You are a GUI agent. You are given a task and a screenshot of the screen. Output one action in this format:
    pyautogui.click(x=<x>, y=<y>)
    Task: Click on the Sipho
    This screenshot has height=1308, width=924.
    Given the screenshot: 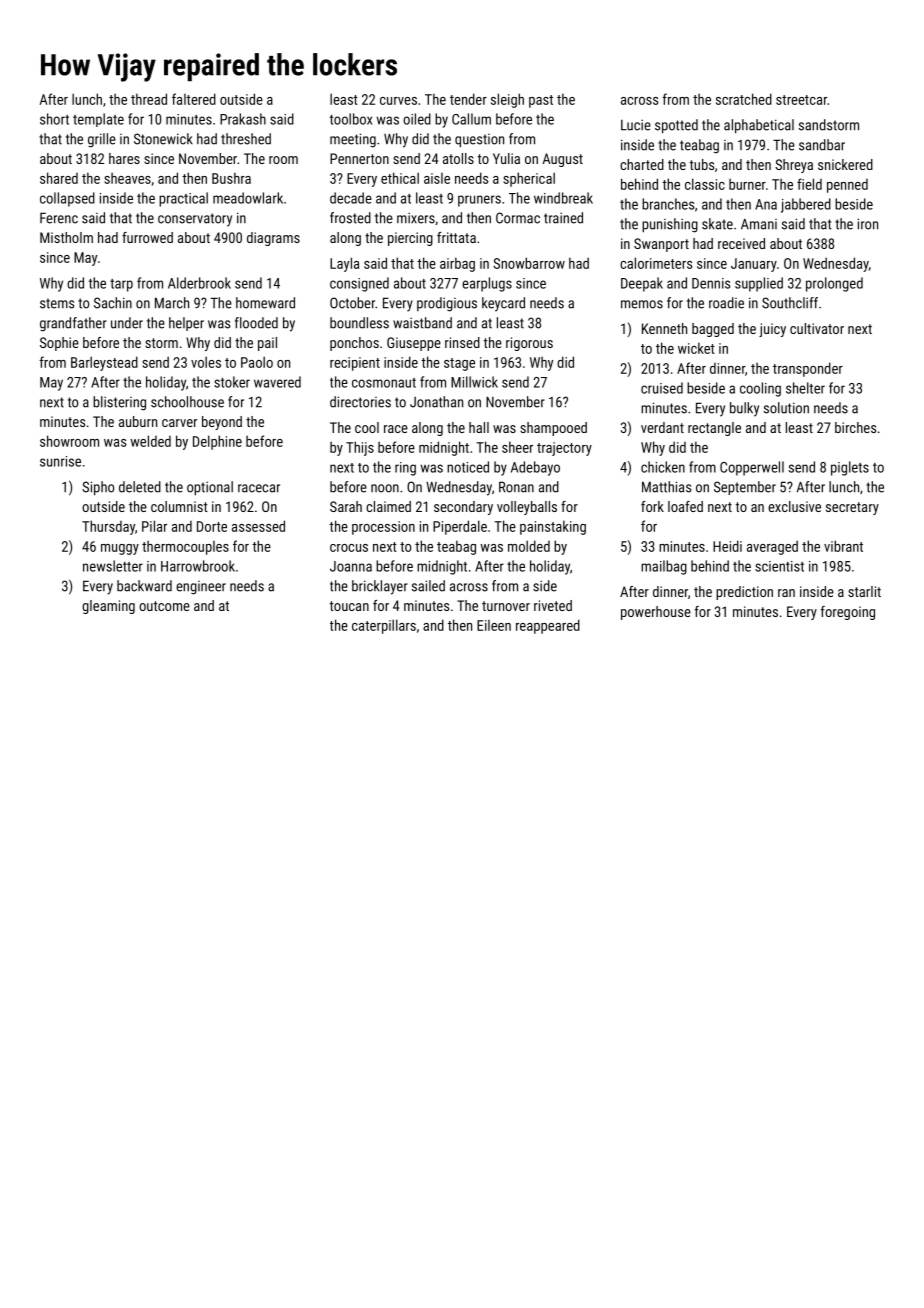 What is the action you would take?
    pyautogui.click(x=98, y=488)
